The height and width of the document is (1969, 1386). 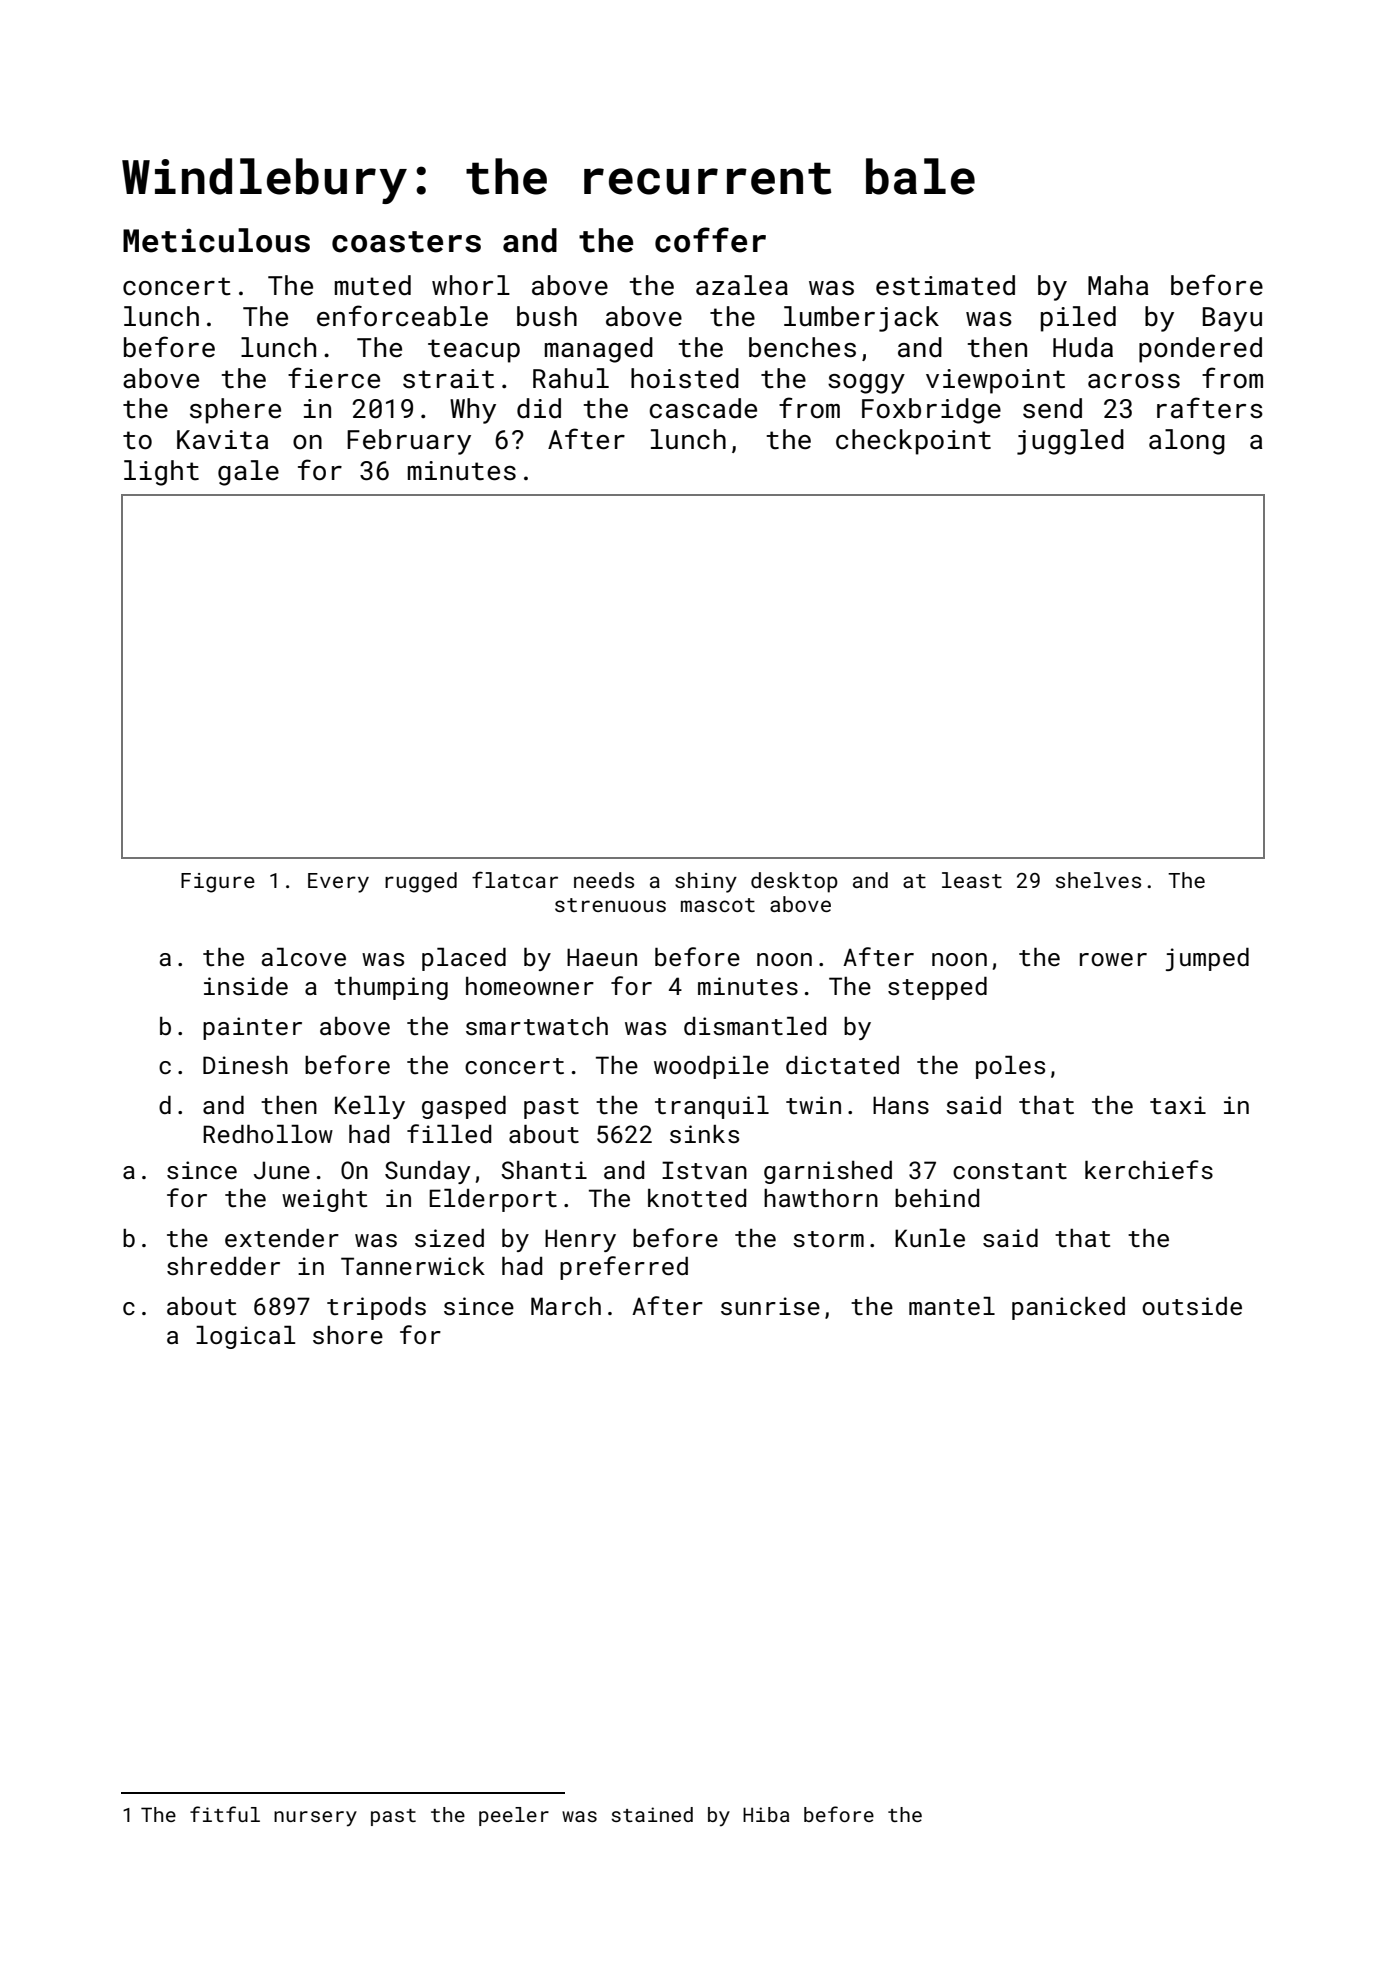 I want to click on light, so click(x=161, y=473).
